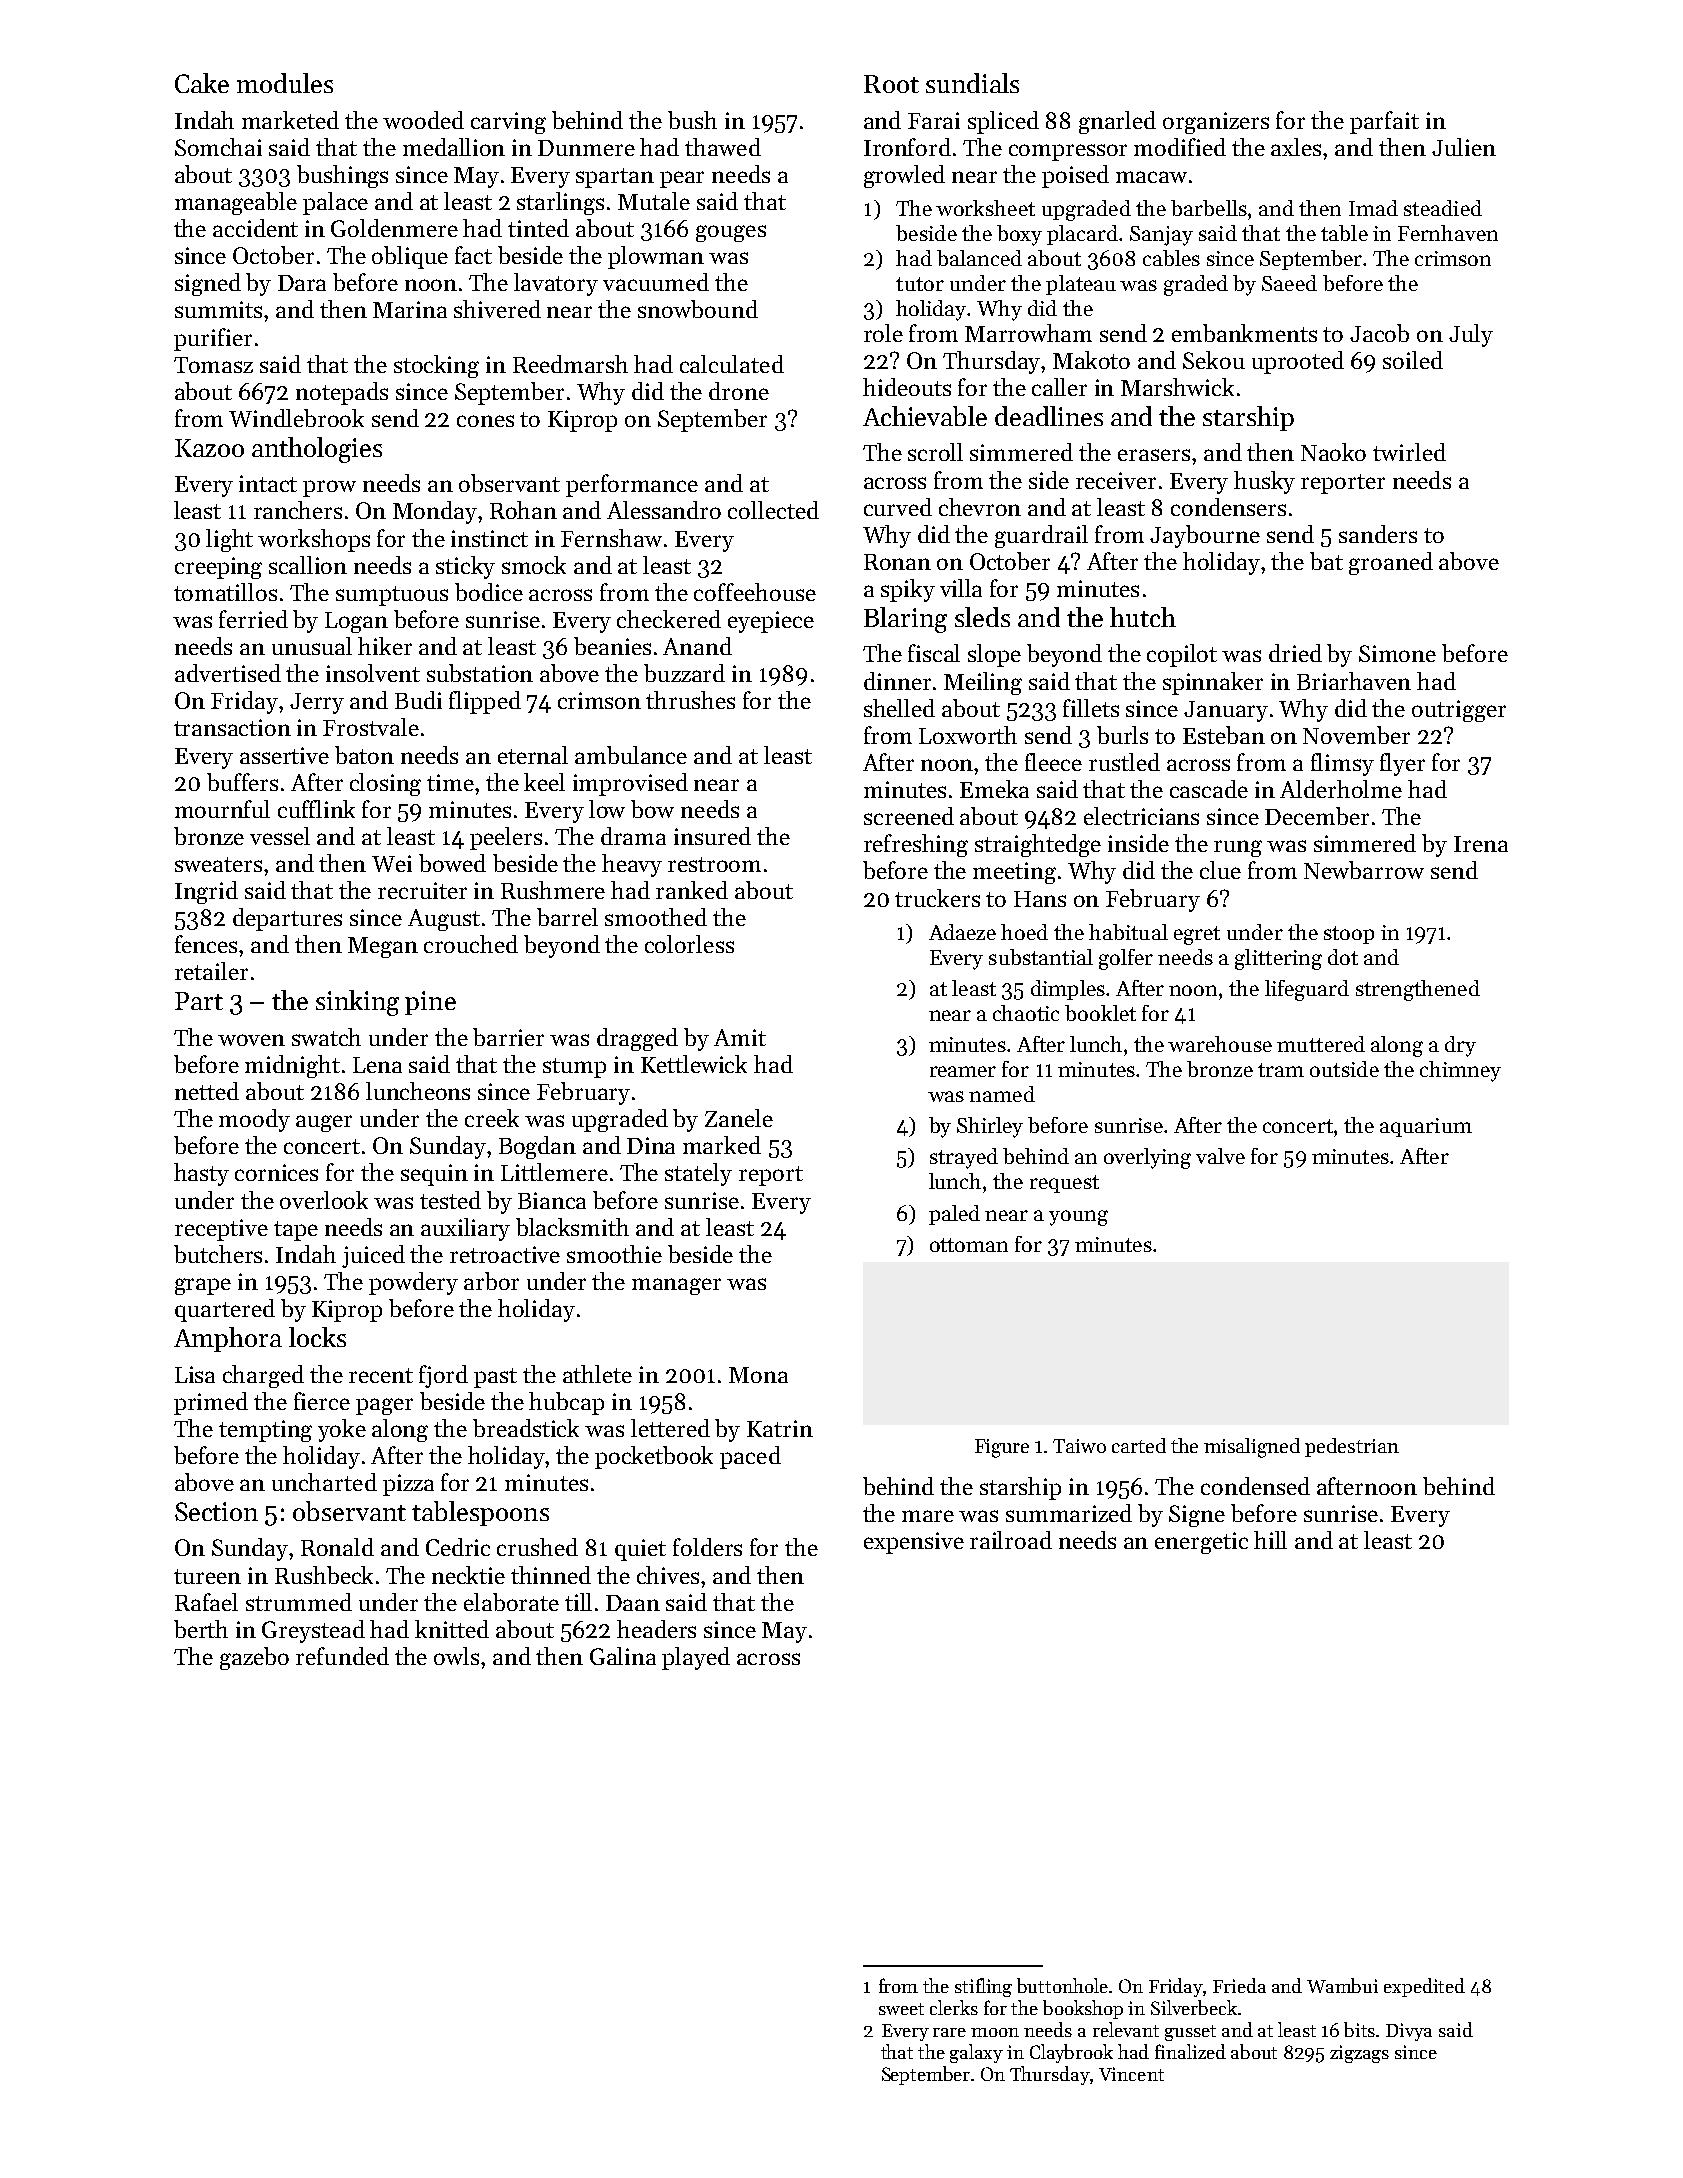 This page has width=1683, height=2178. Describe the element at coordinates (254, 1658) in the page. I see `gazebo` at that location.
